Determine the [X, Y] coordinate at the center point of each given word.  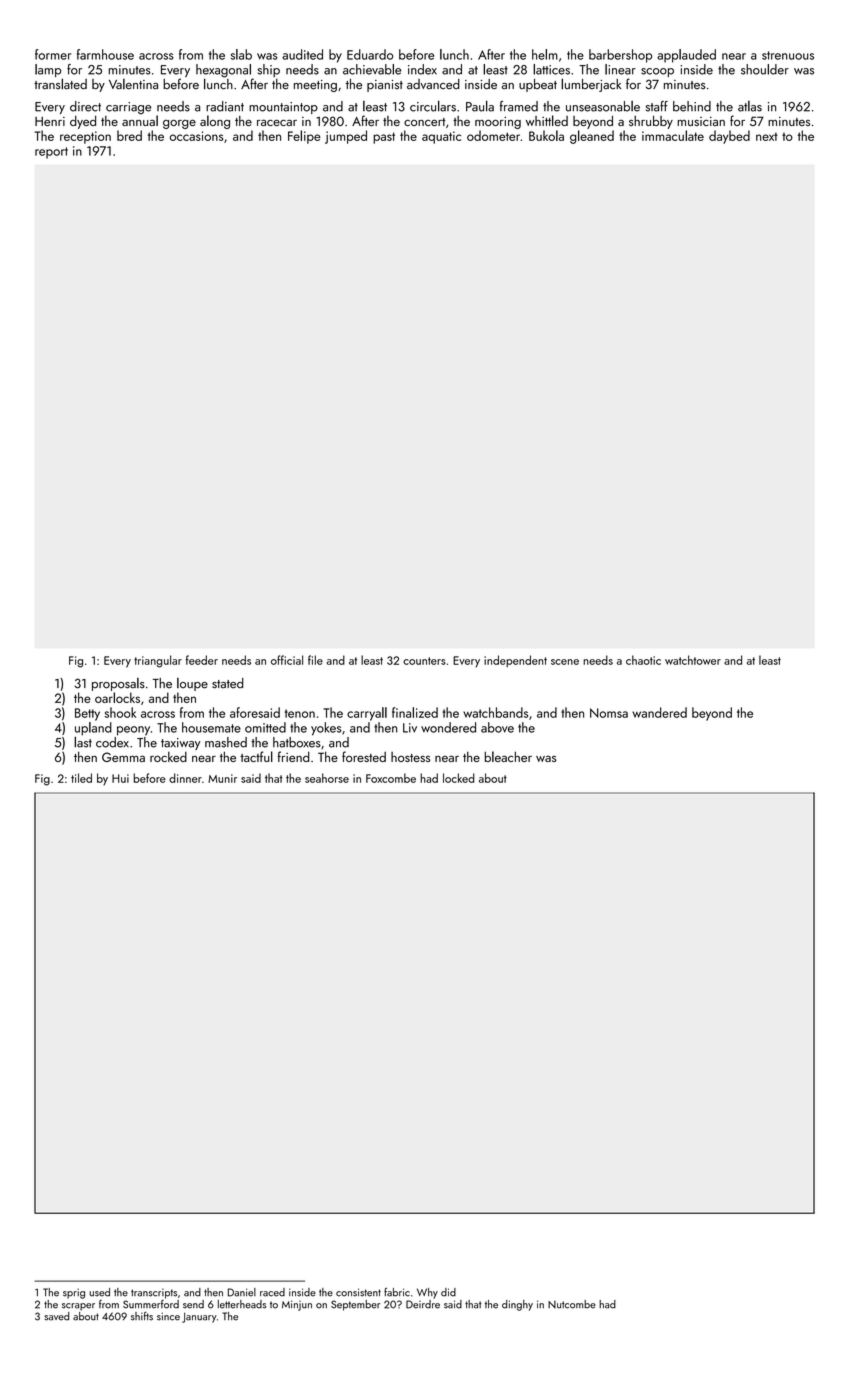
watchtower [693, 660]
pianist [385, 86]
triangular [158, 661]
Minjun [297, 1305]
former [53, 54]
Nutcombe [572, 1304]
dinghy [517, 1305]
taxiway [180, 744]
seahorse [327, 778]
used [99, 1292]
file [315, 660]
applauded [686, 56]
